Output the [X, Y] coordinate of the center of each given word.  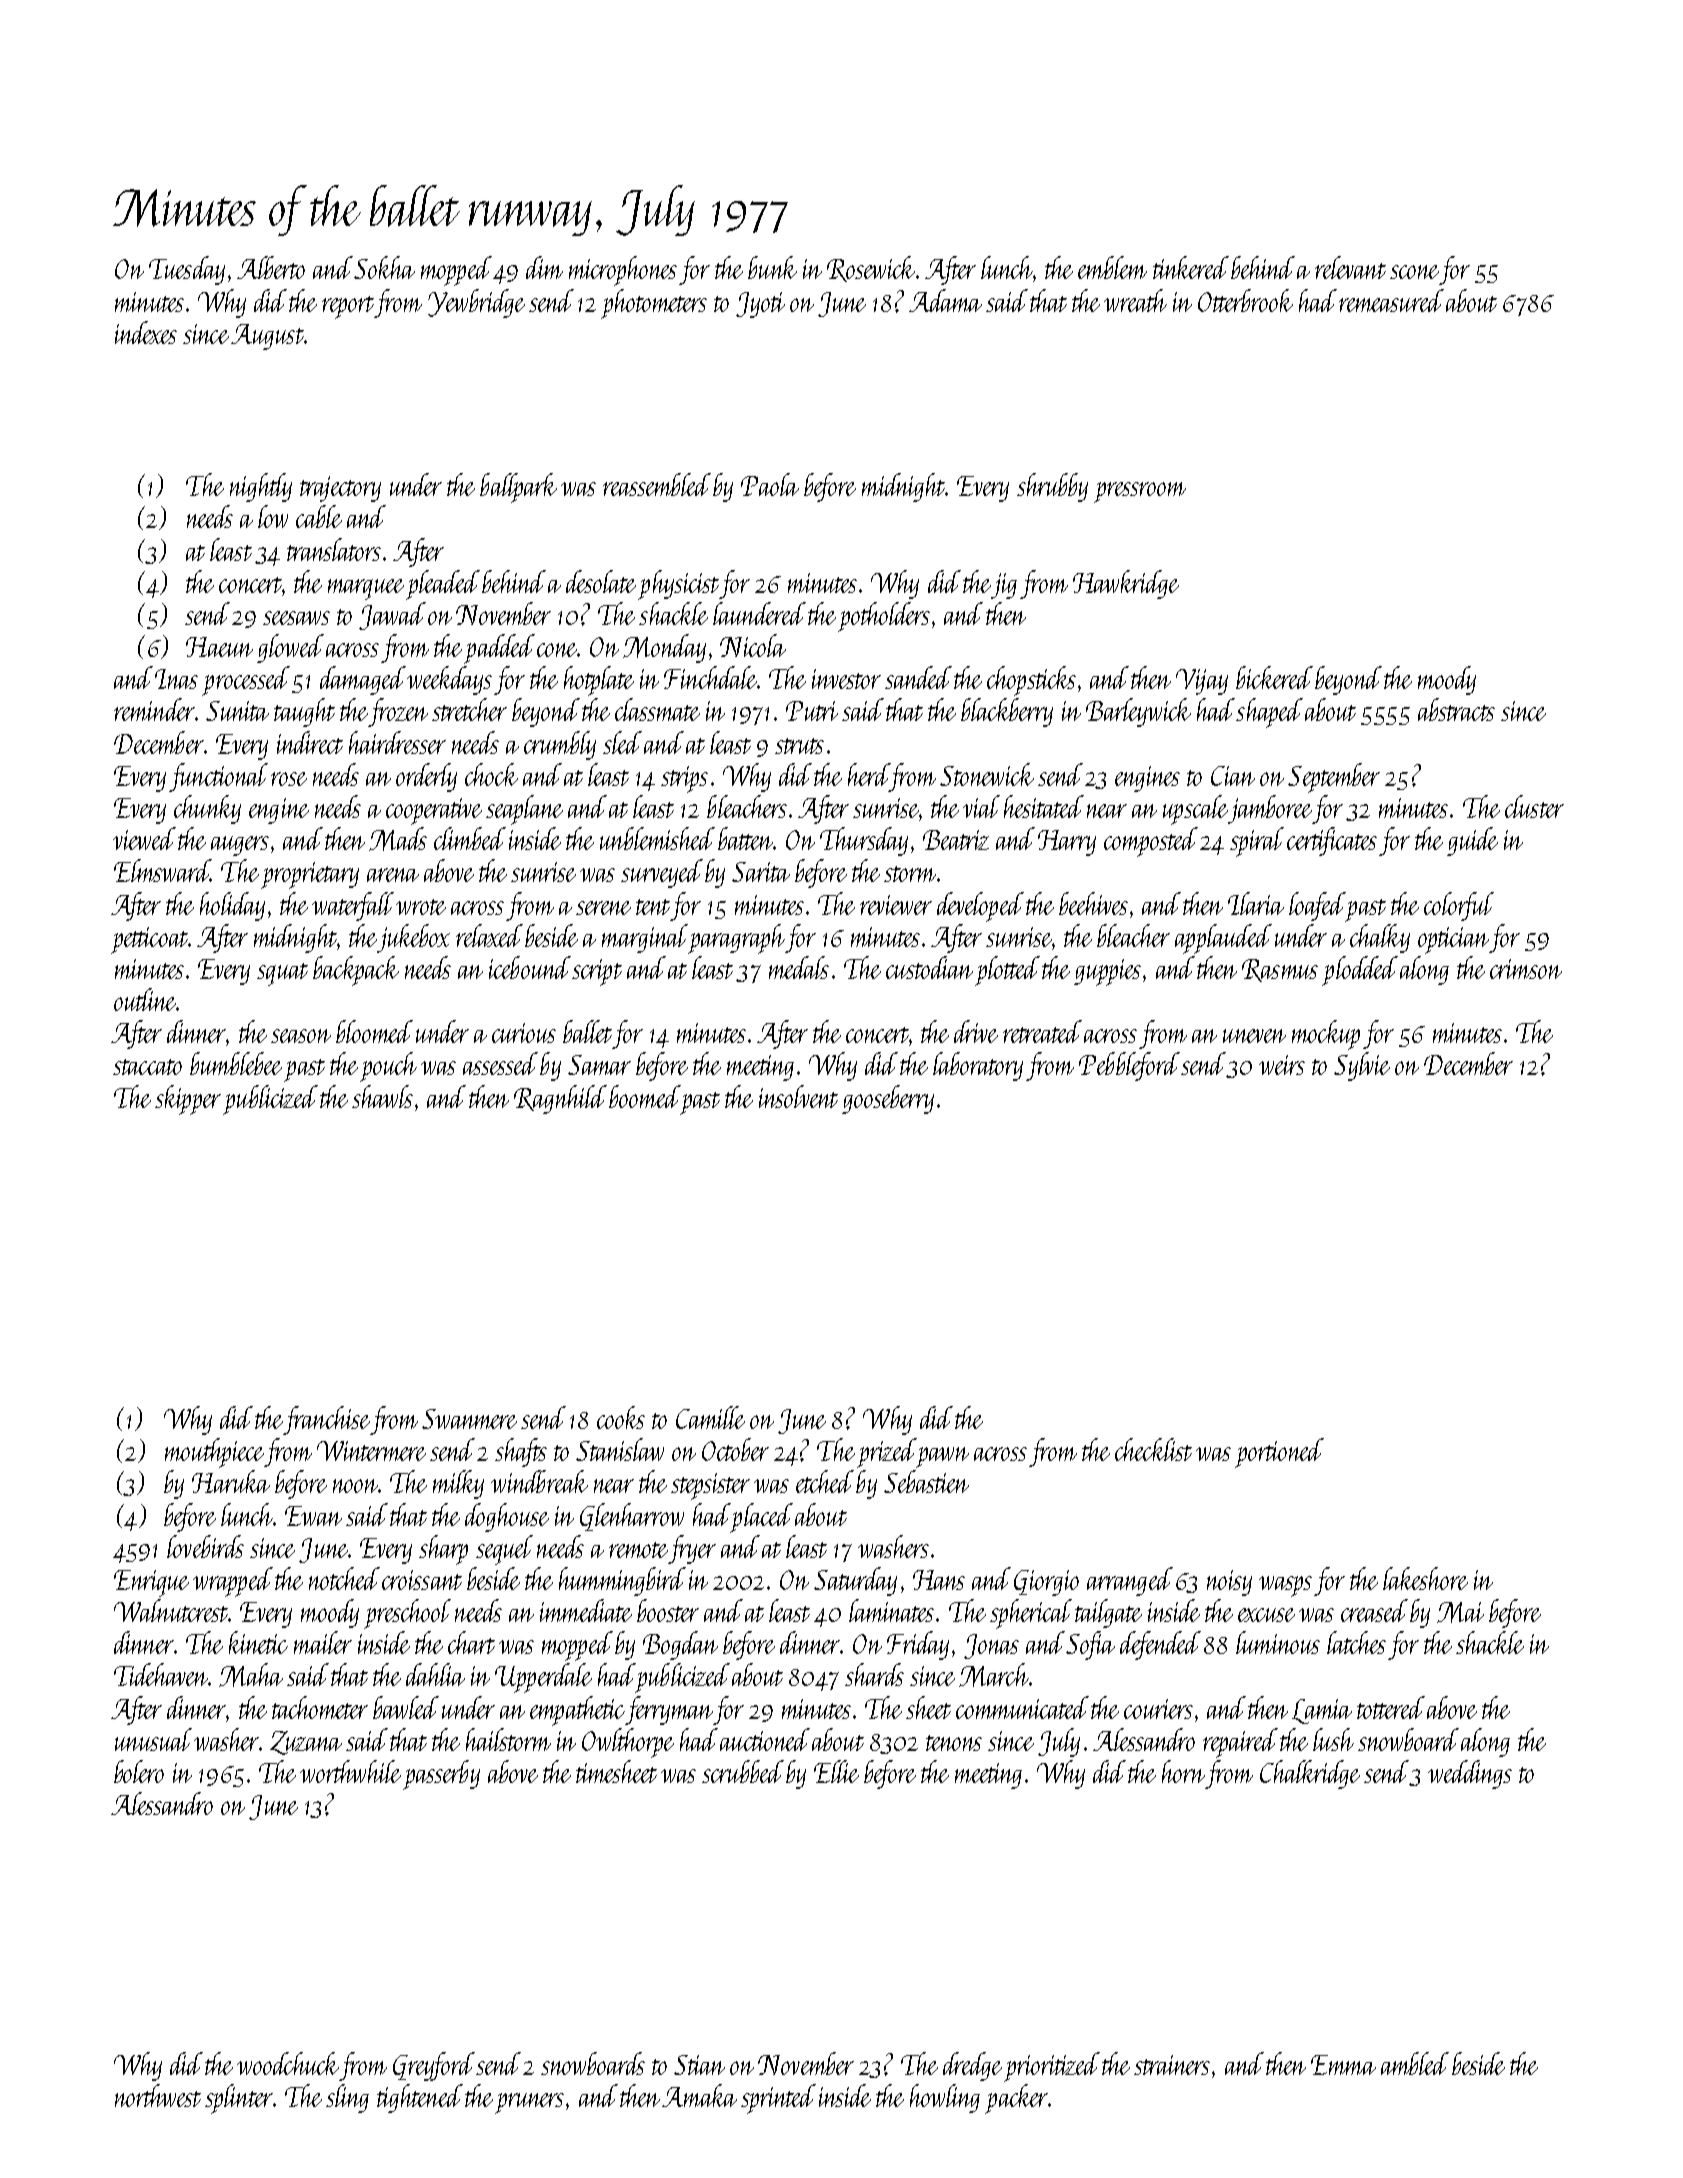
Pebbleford [1129, 1066]
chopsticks [1031, 681]
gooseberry [888, 1099]
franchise [326, 1420]
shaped [1269, 713]
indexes [146, 332]
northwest [158, 2095]
